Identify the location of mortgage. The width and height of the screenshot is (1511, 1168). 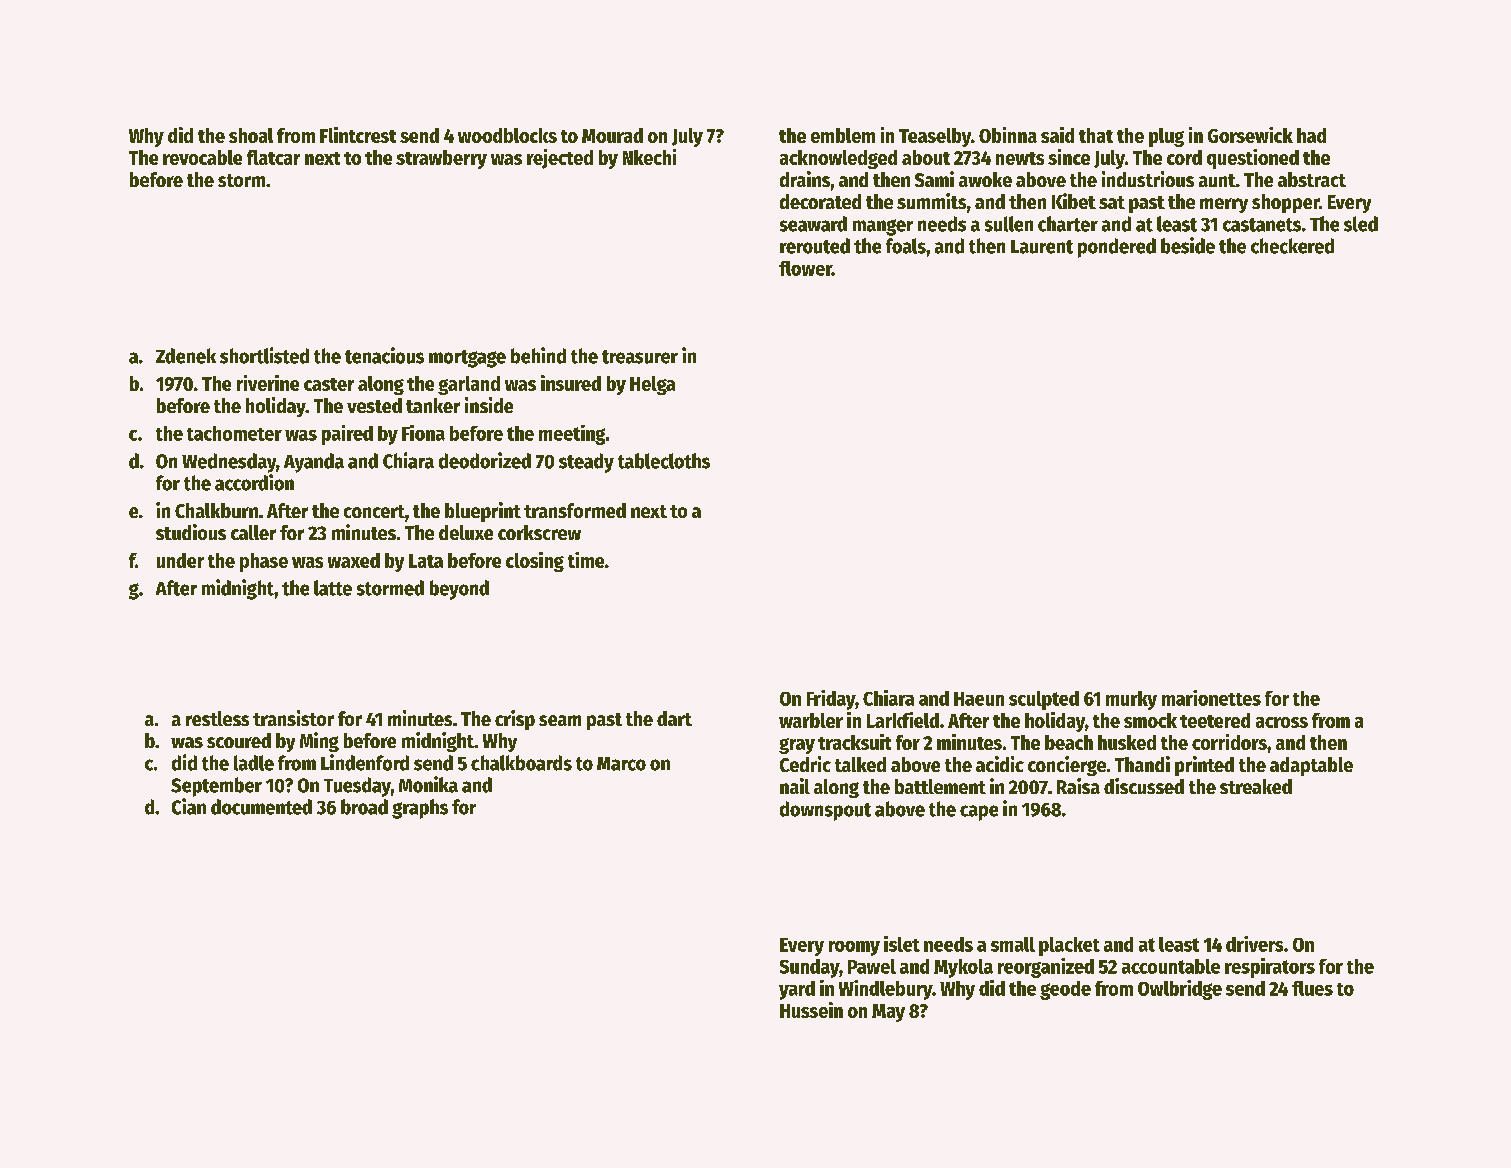
(467, 359).
